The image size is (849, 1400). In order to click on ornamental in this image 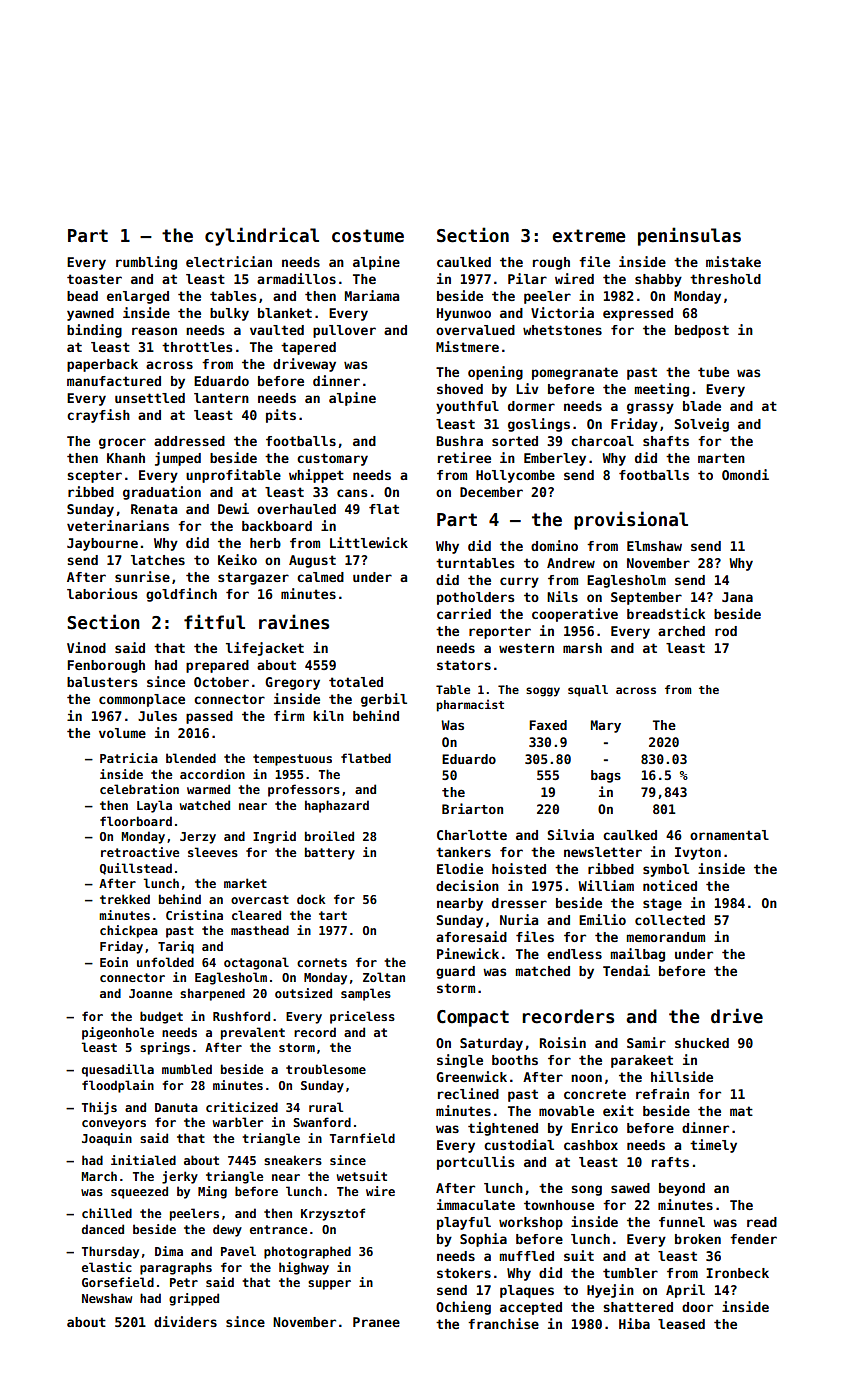, I will do `click(729, 835)`.
